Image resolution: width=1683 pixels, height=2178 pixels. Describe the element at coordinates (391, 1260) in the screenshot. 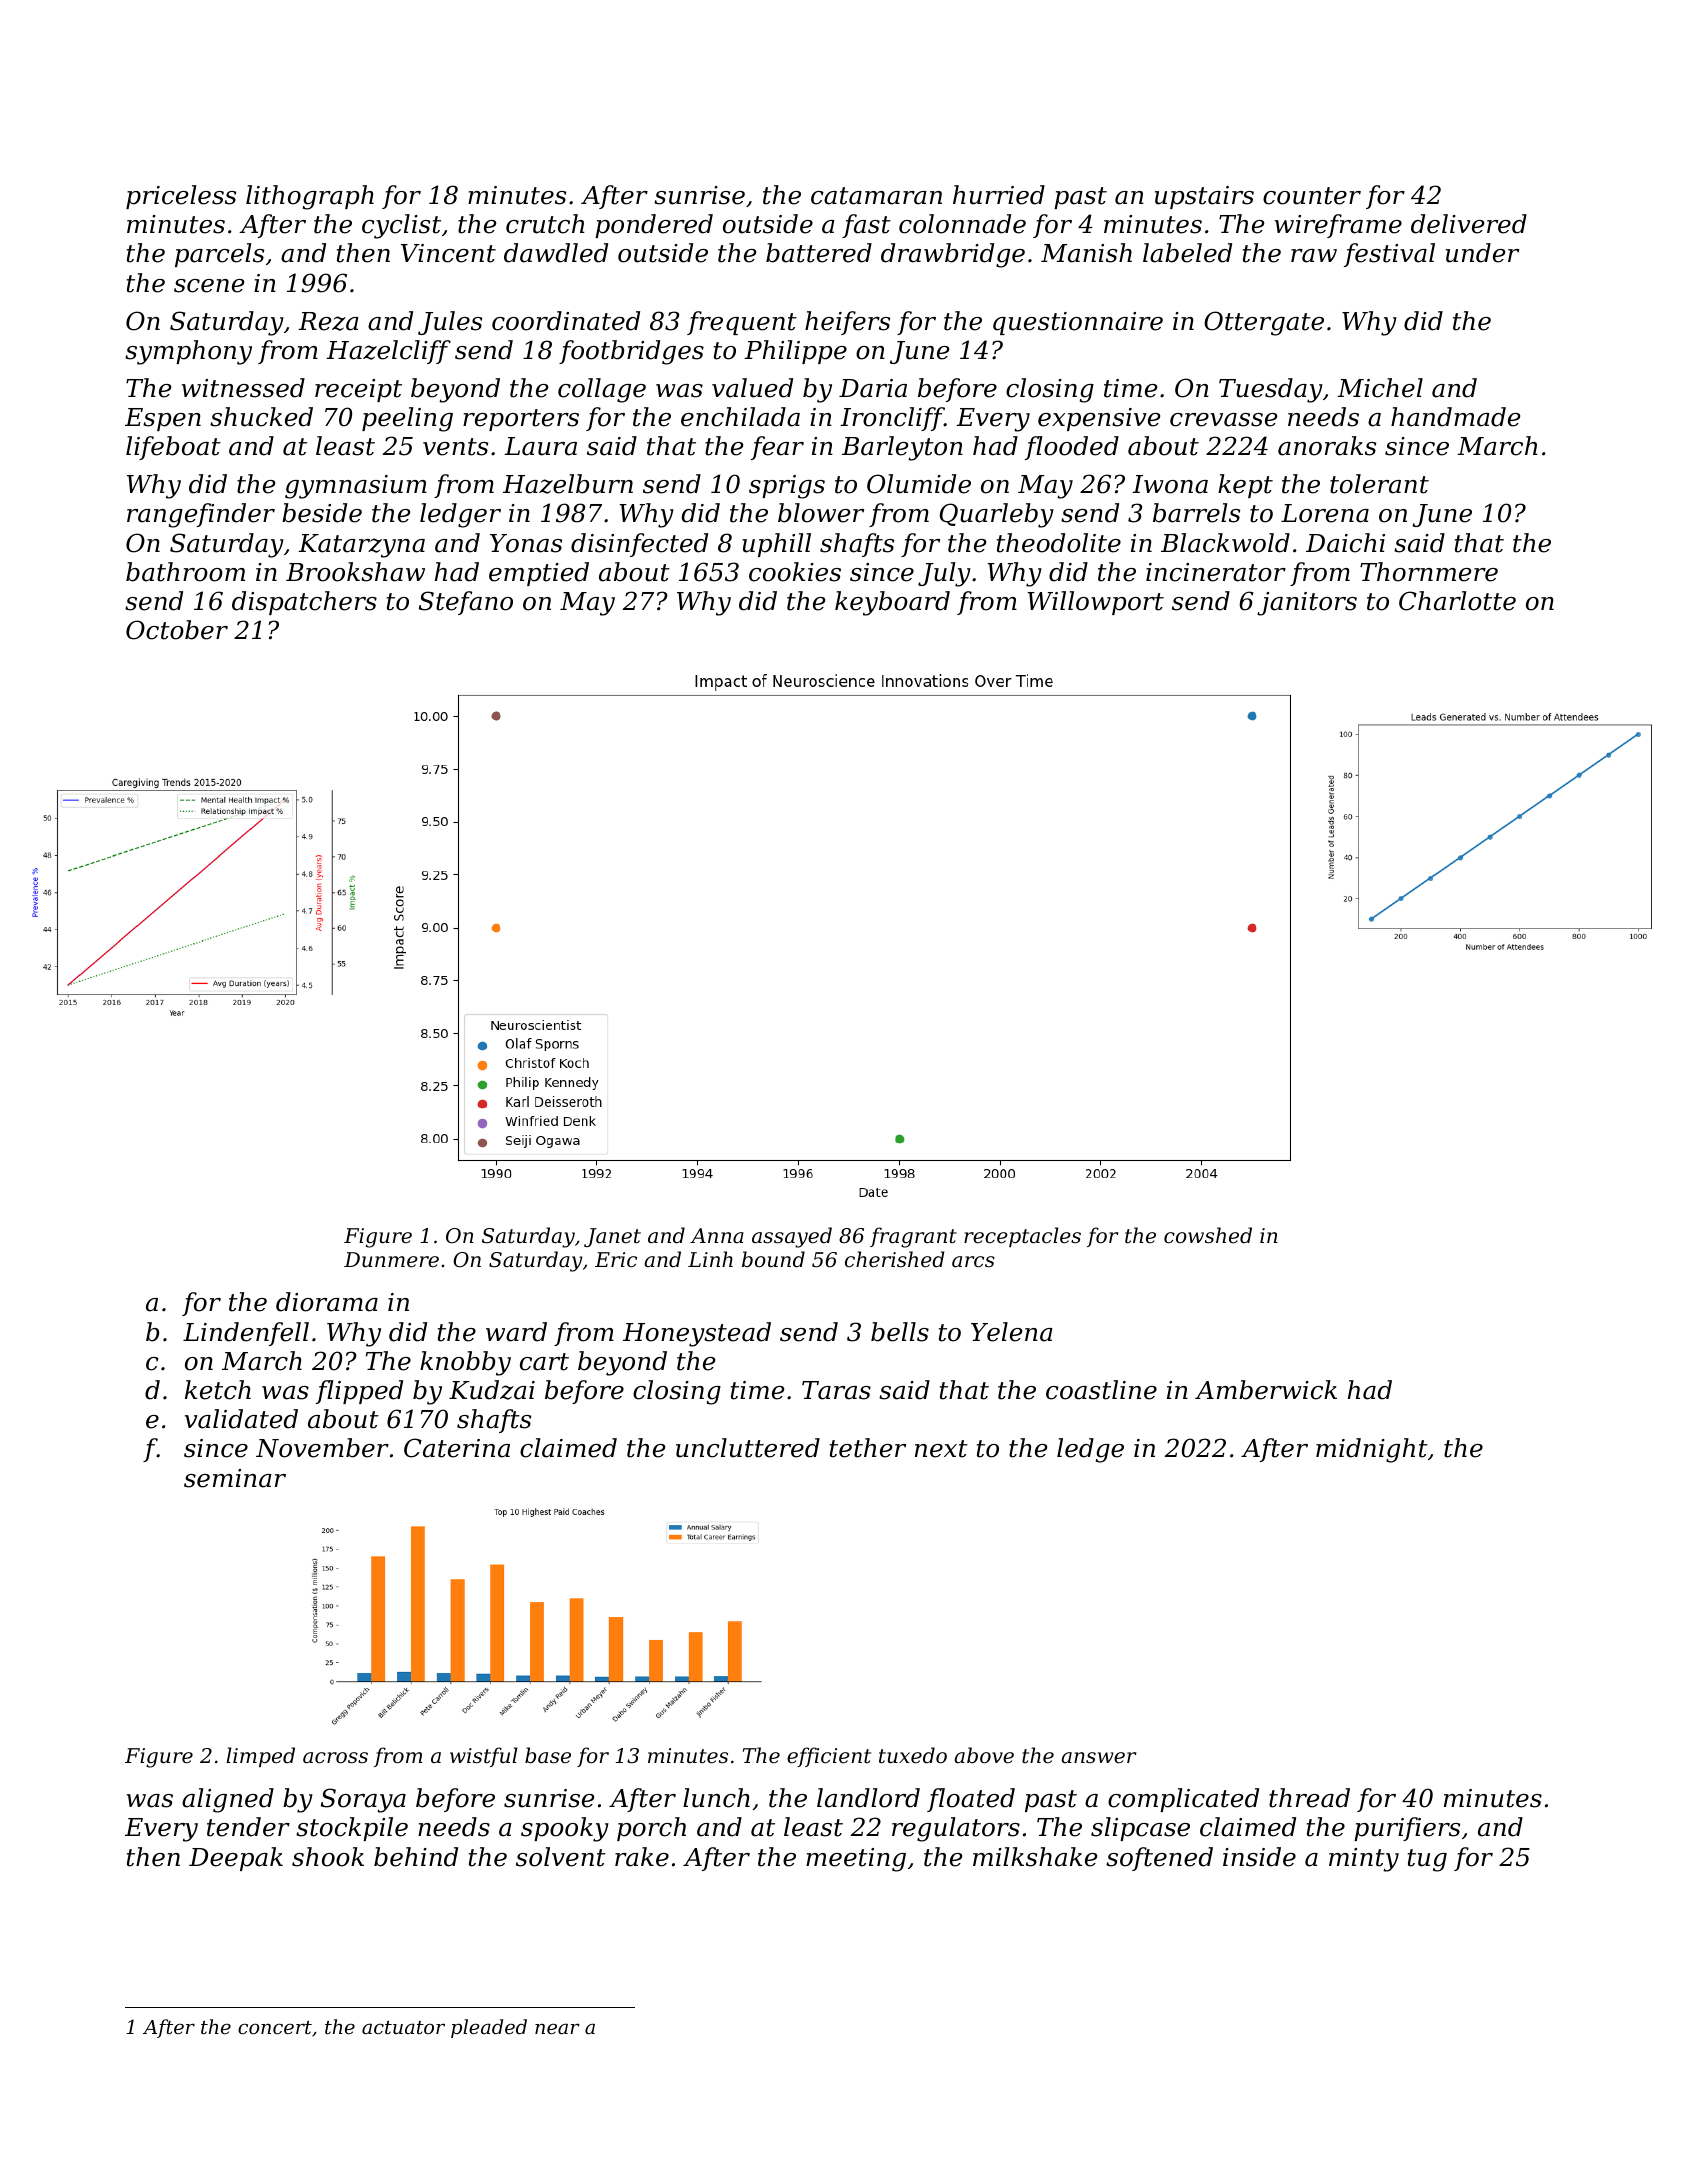

I see `Dunmere` at that location.
